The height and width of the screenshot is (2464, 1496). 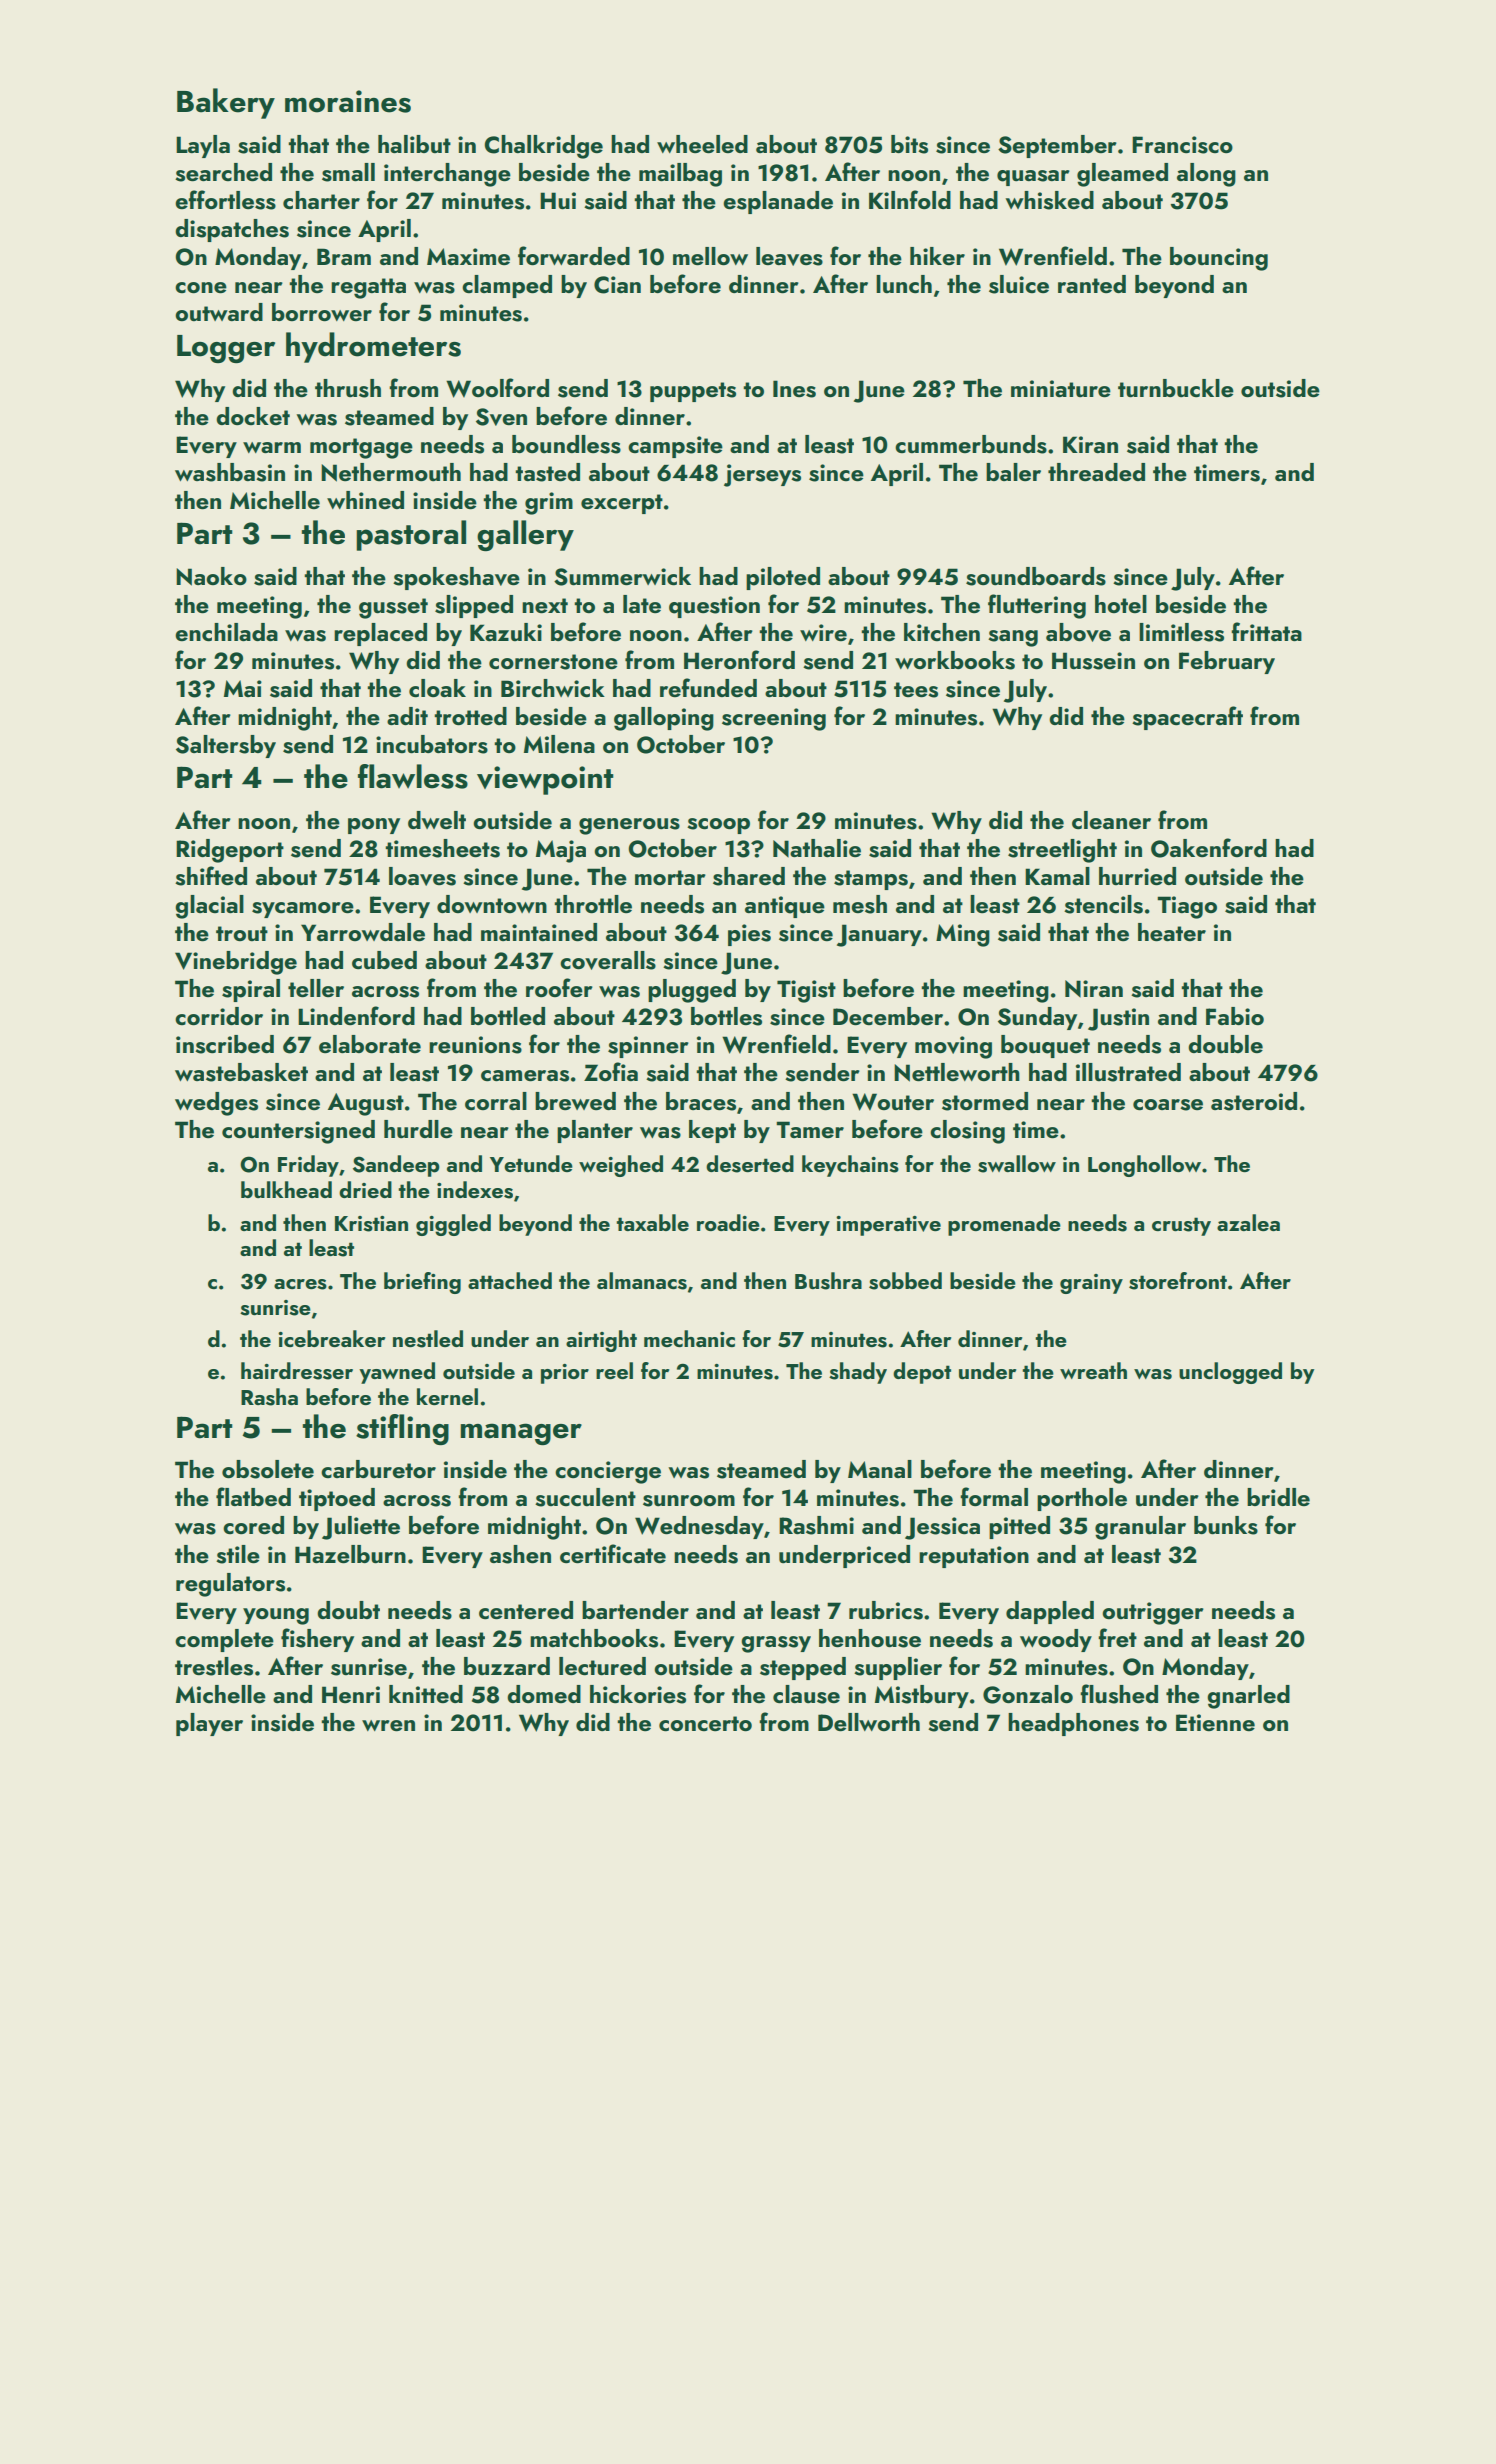 I want to click on spacecraft, so click(x=1187, y=718).
